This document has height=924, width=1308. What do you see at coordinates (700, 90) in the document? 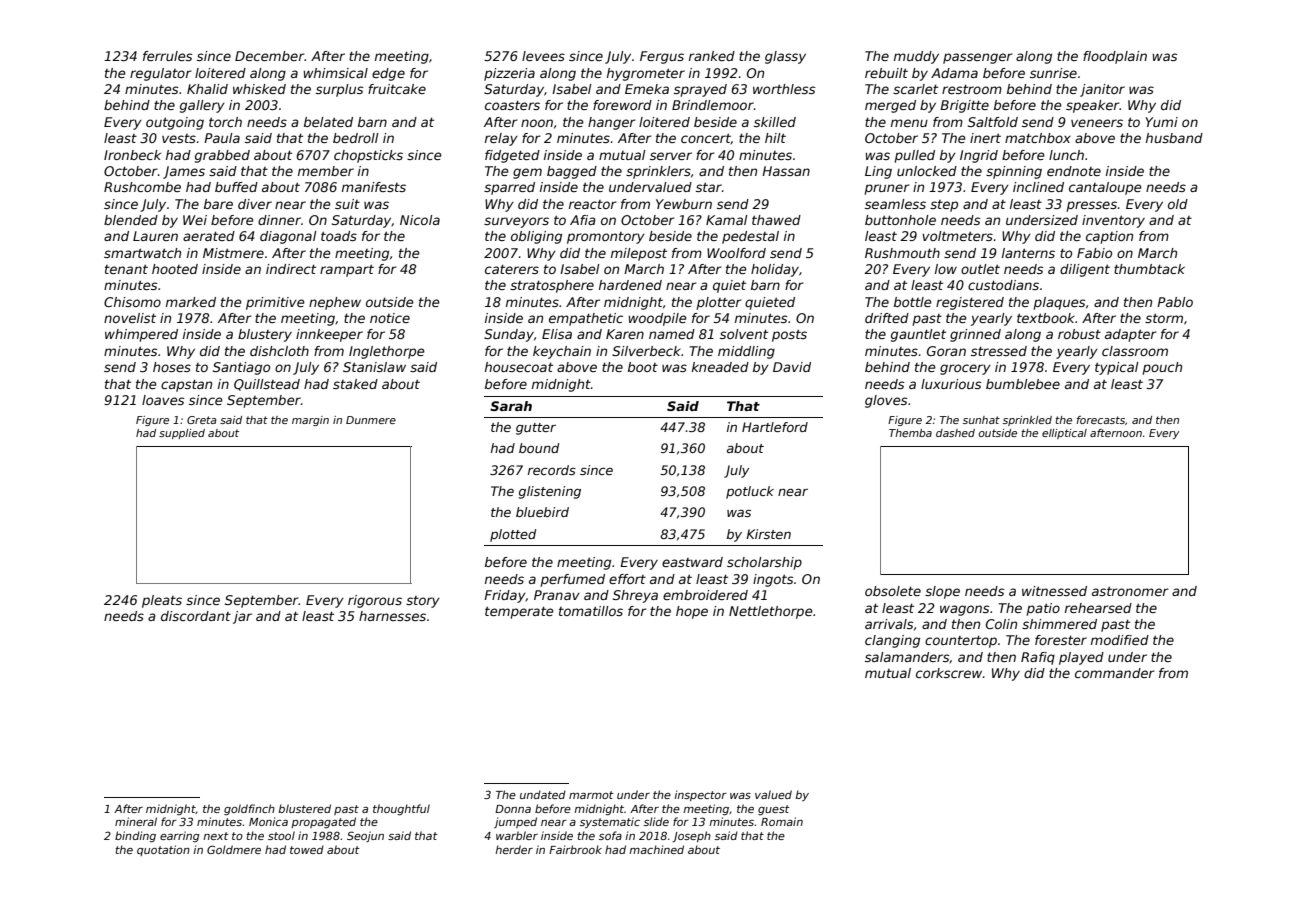
I see `sprayed` at bounding box center [700, 90].
